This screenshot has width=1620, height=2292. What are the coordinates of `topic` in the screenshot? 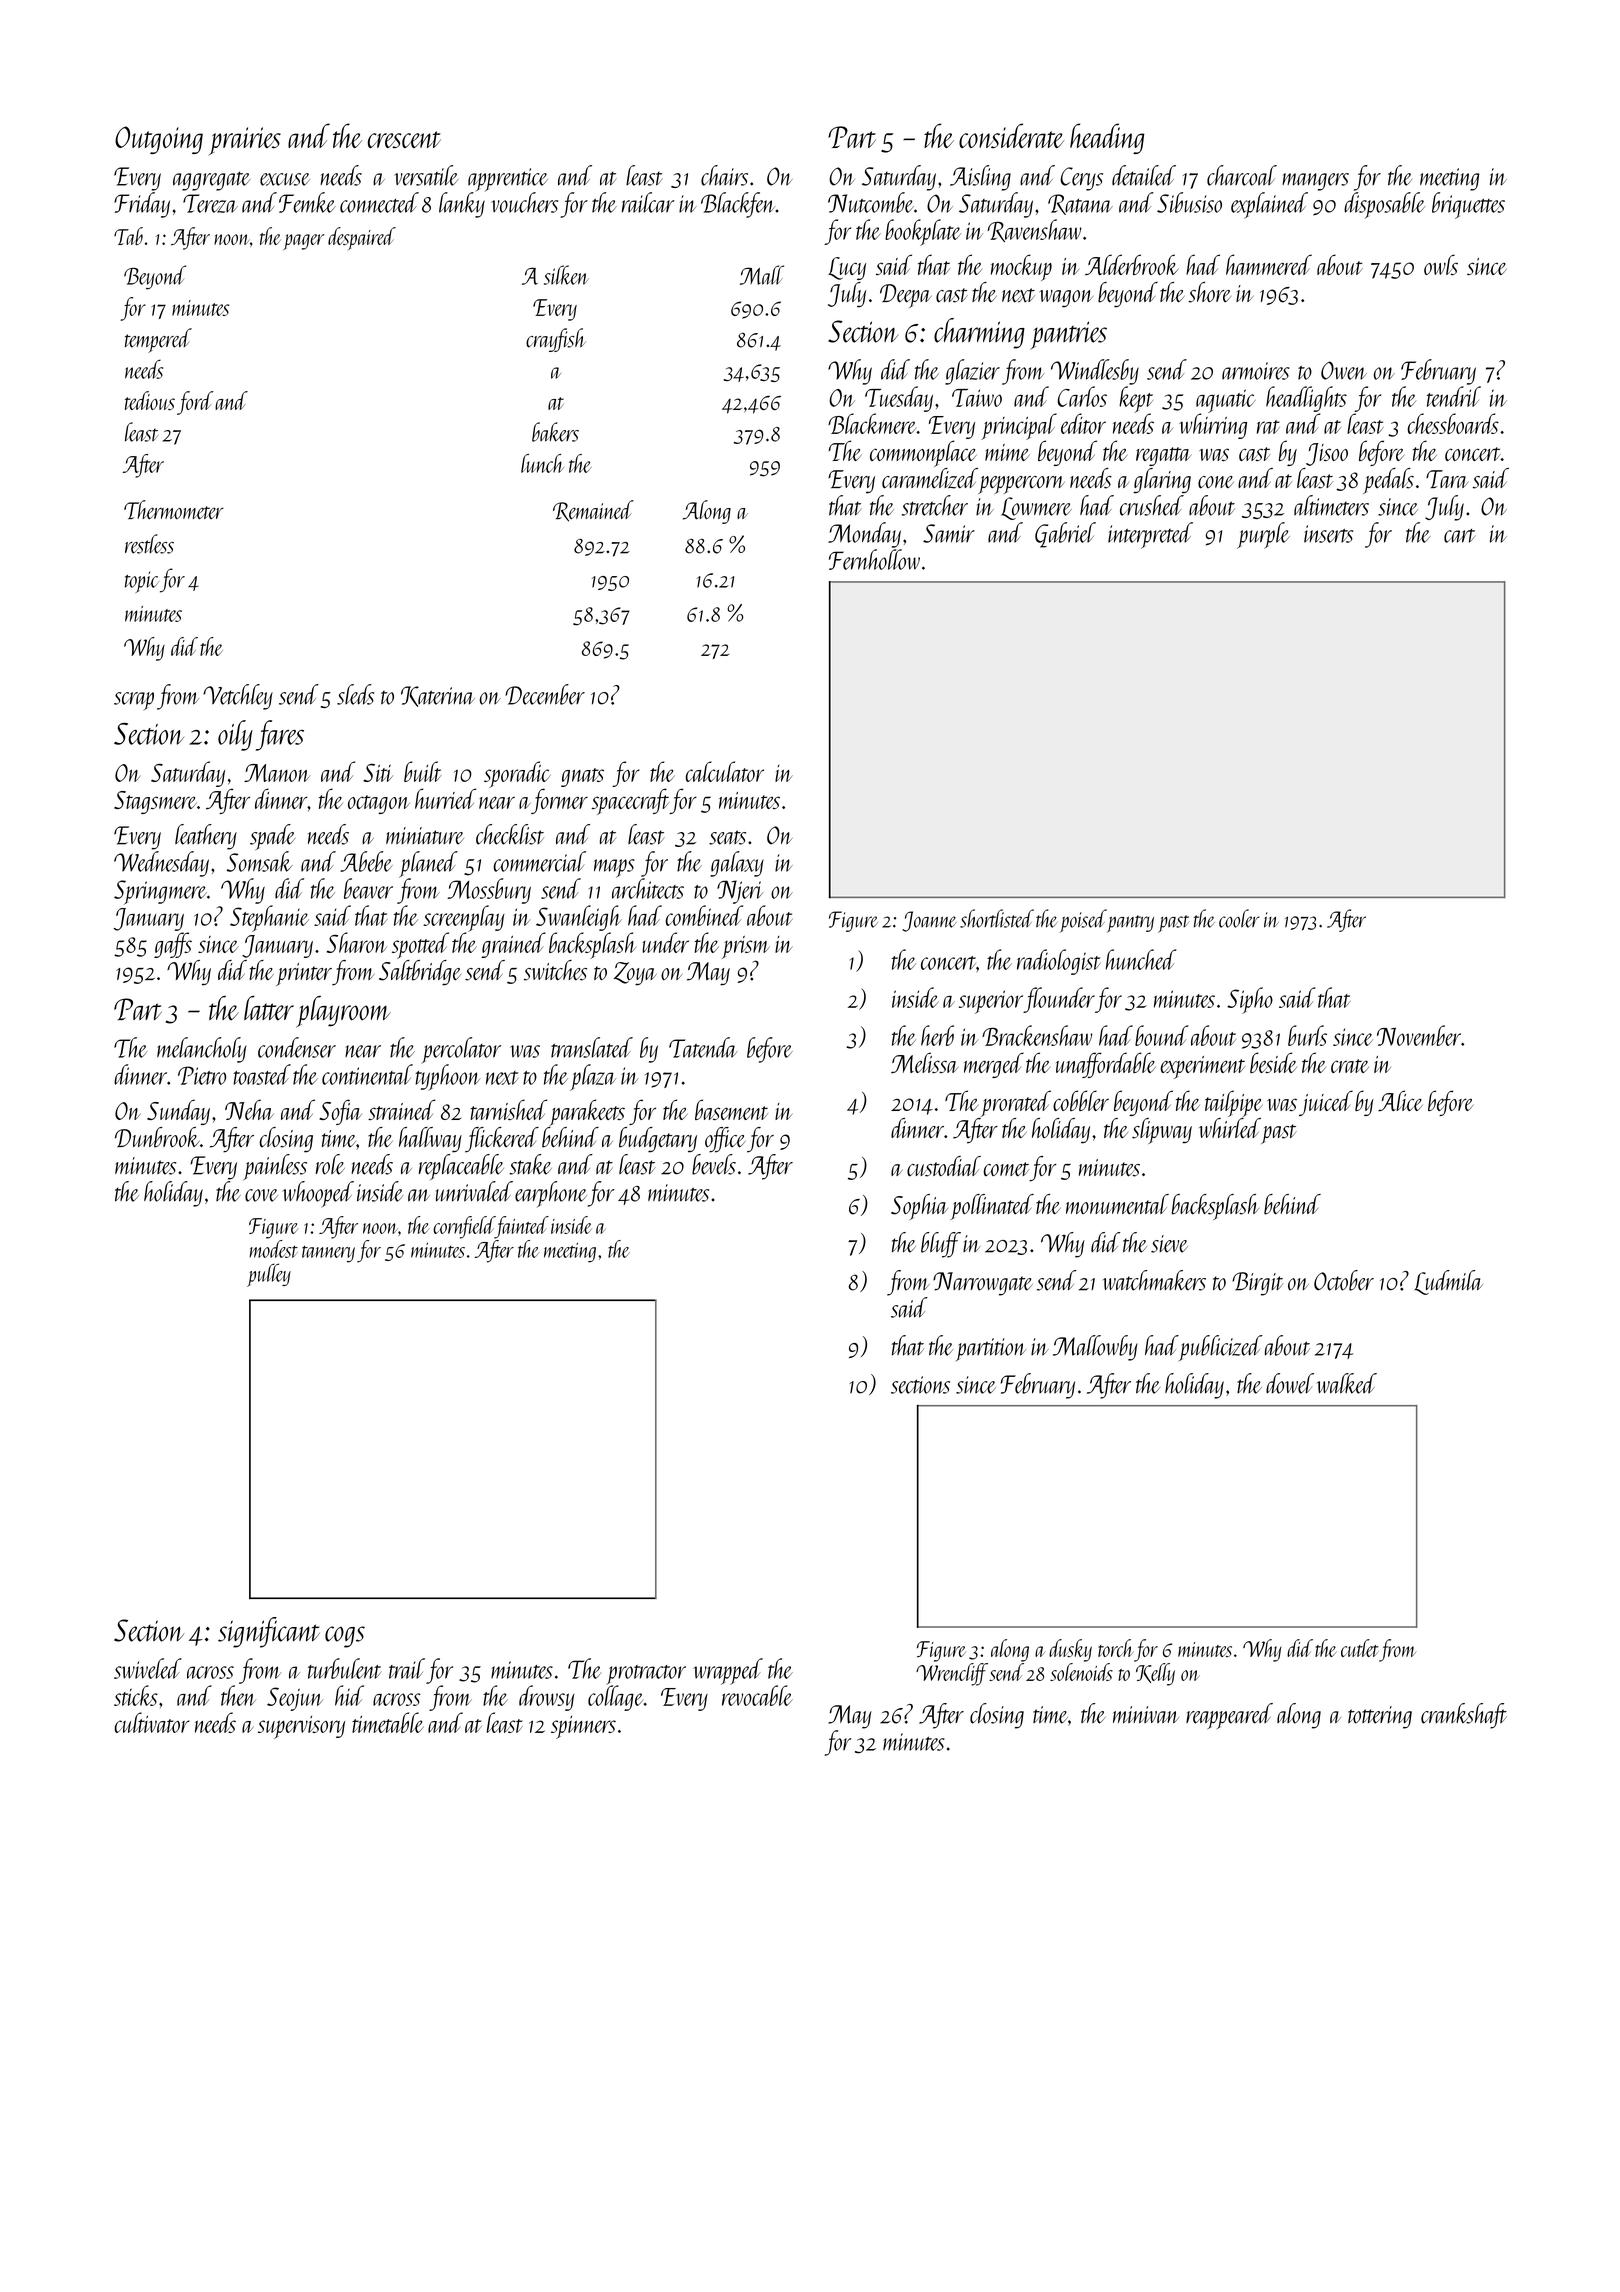 It's located at (142, 582).
